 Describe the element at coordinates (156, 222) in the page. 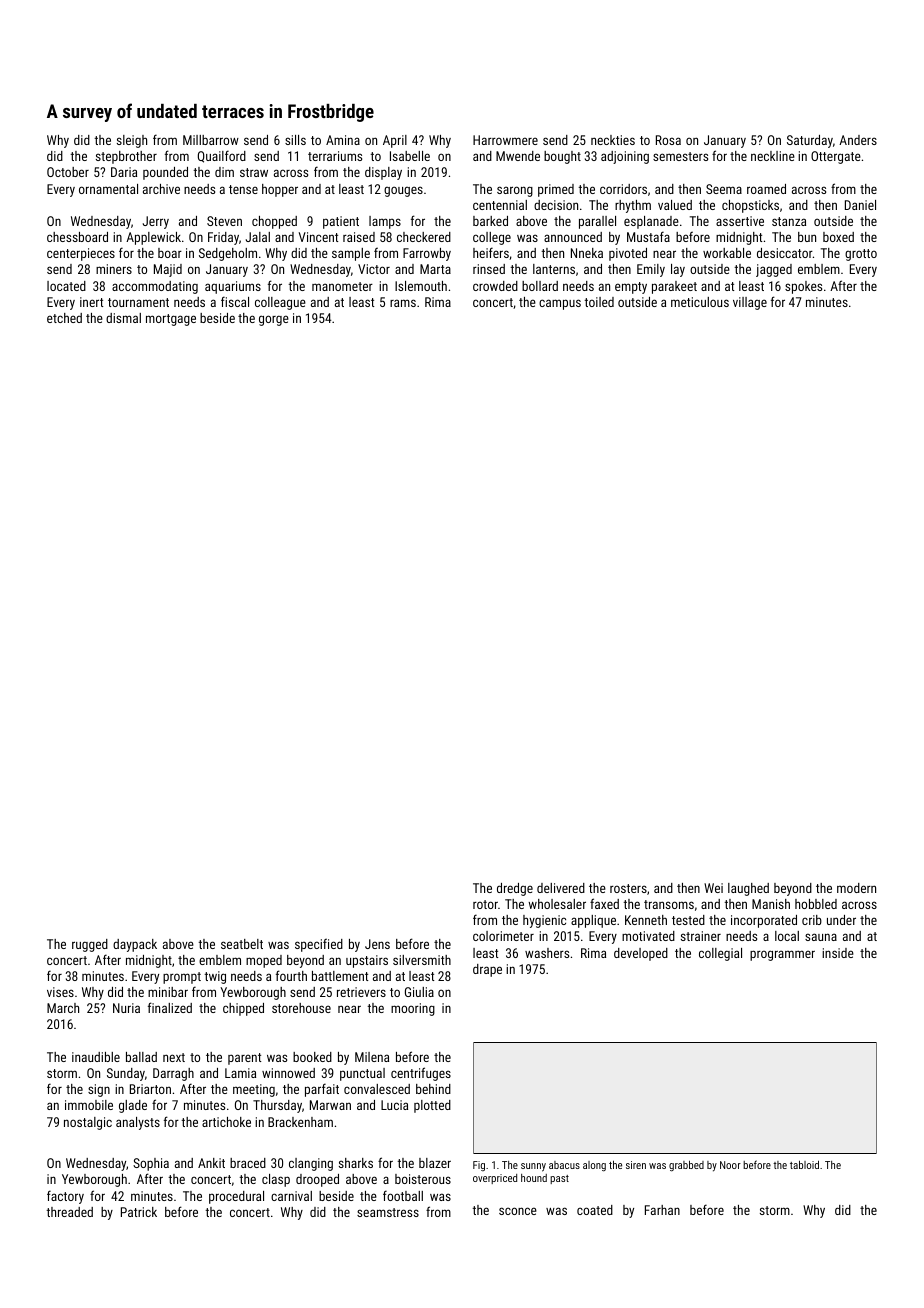

I see `Jerry` at that location.
